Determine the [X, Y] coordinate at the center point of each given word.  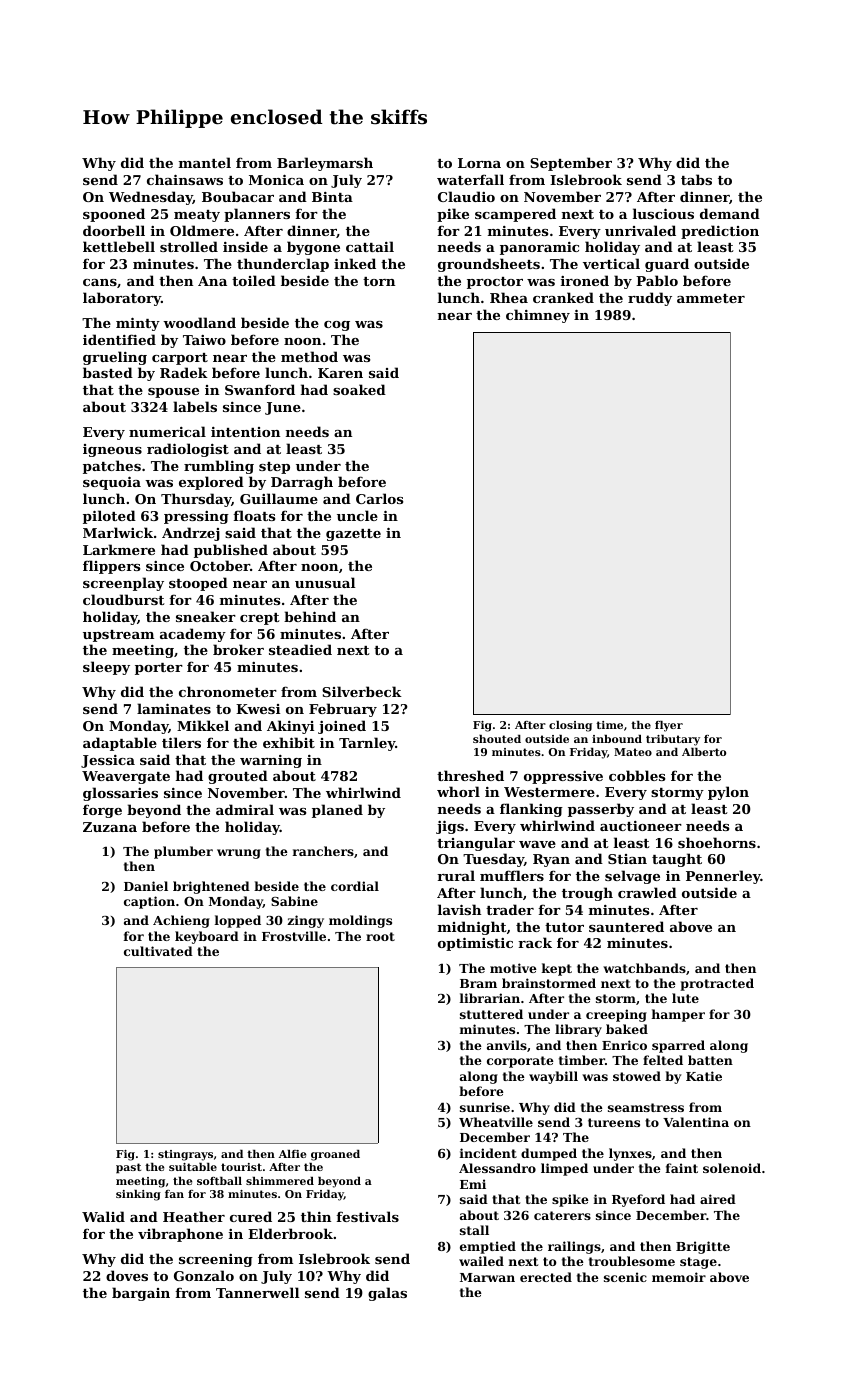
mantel [205, 162]
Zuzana [110, 827]
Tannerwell [257, 1292]
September [571, 164]
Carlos [379, 498]
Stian [627, 859]
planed [337, 811]
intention [245, 432]
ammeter [711, 298]
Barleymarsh [325, 164]
